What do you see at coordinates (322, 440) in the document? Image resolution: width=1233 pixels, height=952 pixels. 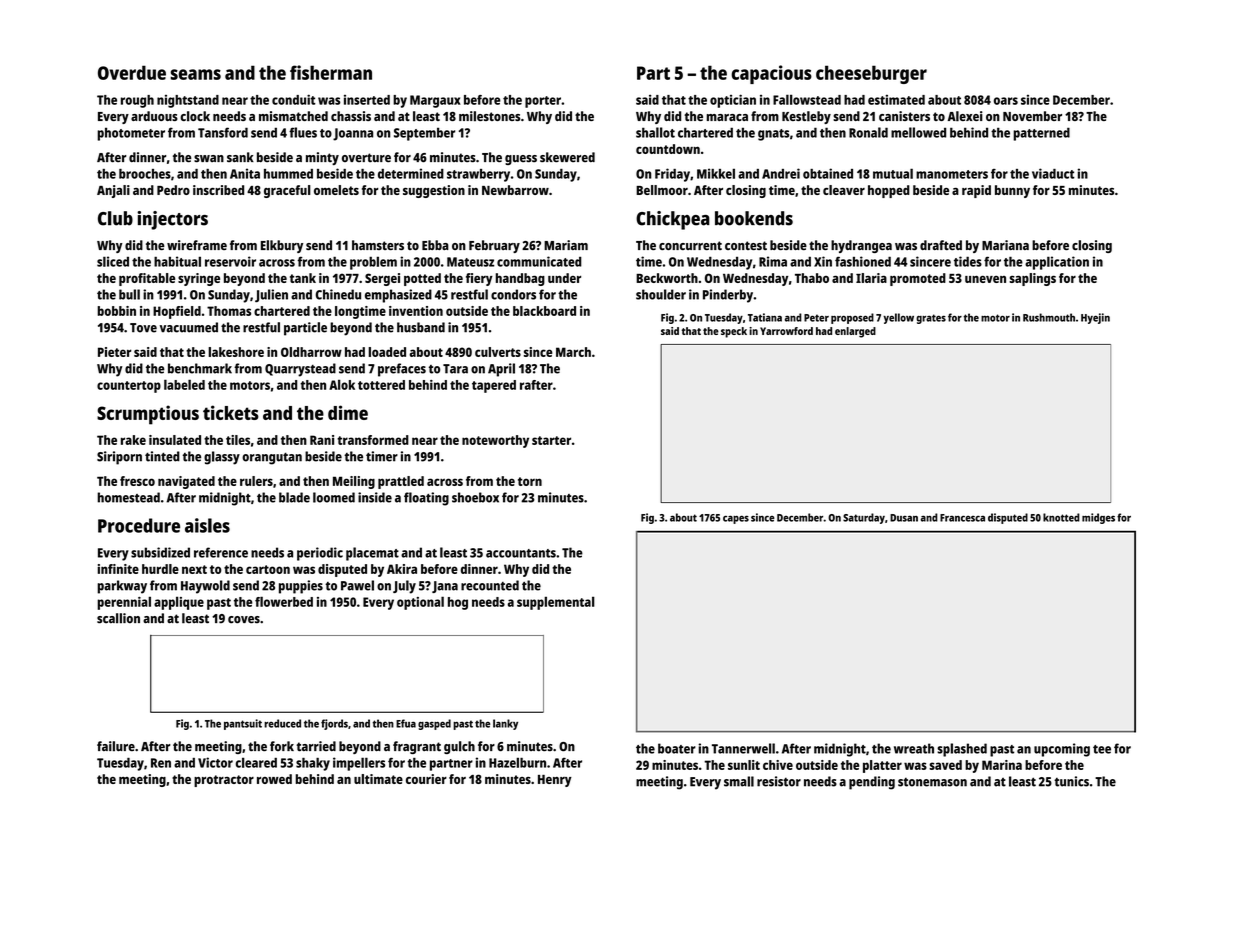 I see `Rani` at bounding box center [322, 440].
